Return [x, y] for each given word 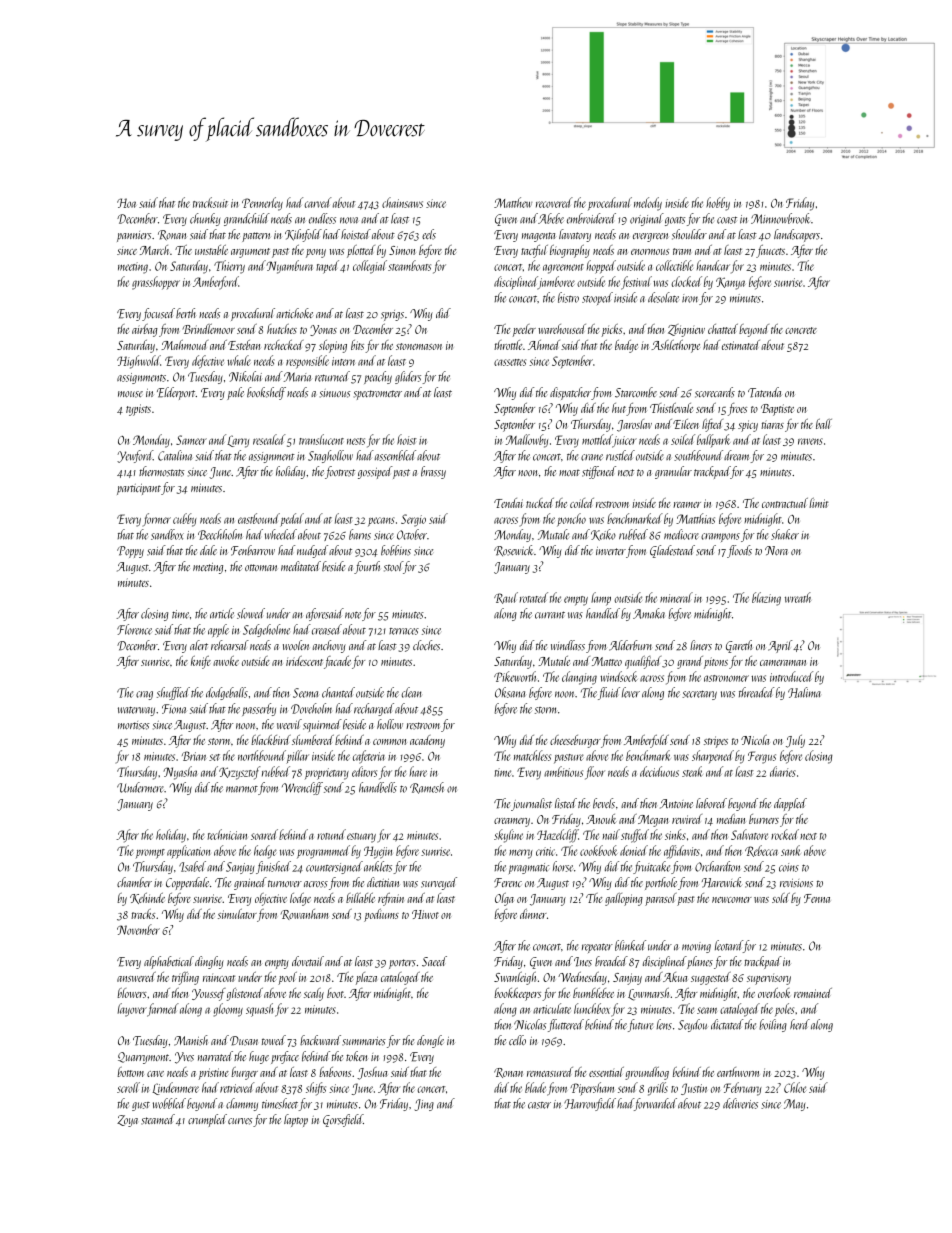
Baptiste [777, 410]
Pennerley [262, 204]
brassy [433, 472]
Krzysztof [240, 773]
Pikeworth [515, 676]
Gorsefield [343, 1120]
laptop [296, 1120]
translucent [321, 439]
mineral [676, 597]
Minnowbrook [780, 218]
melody [648, 204]
